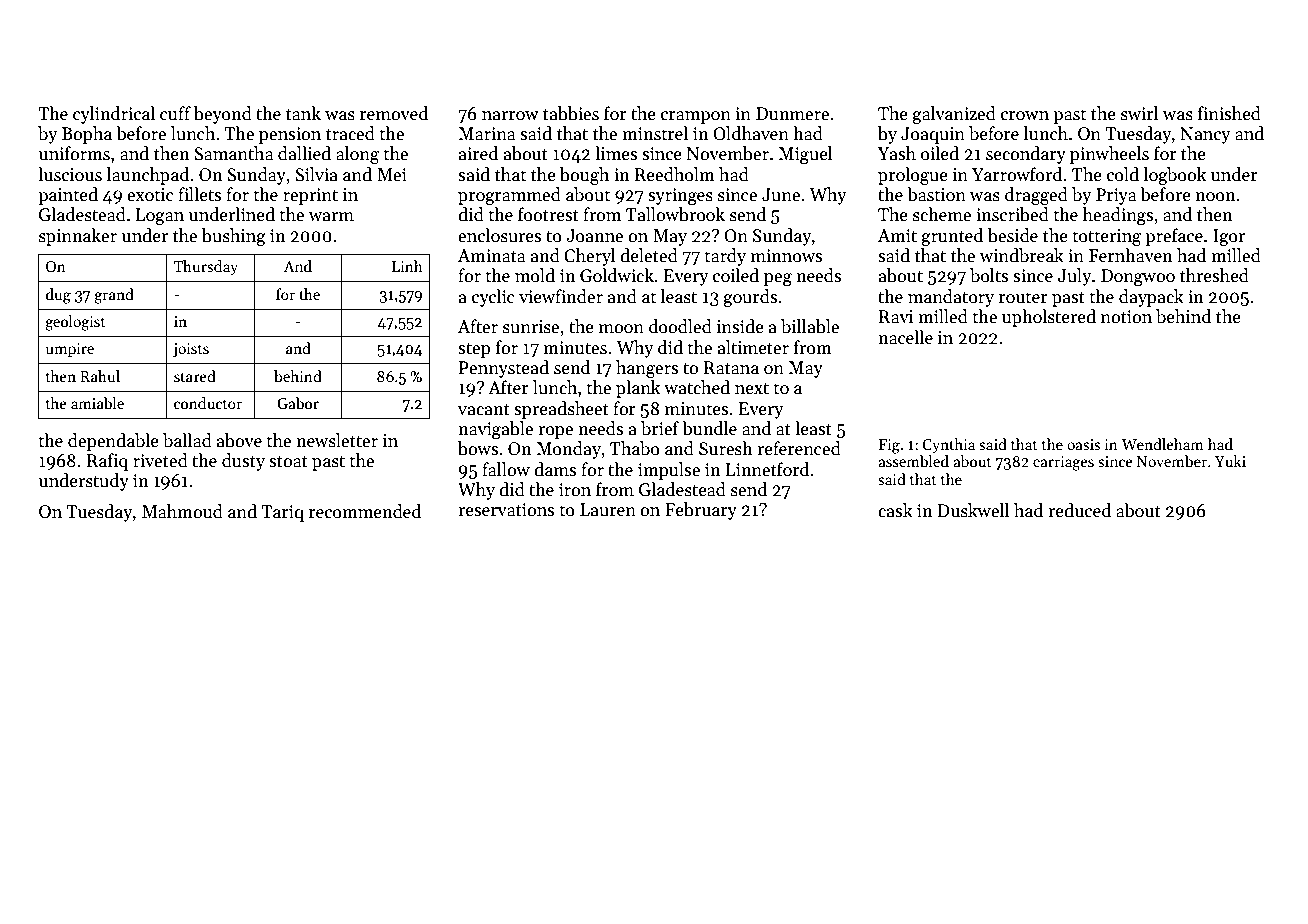  What do you see at coordinates (647, 369) in the screenshot?
I see `hangers` at bounding box center [647, 369].
